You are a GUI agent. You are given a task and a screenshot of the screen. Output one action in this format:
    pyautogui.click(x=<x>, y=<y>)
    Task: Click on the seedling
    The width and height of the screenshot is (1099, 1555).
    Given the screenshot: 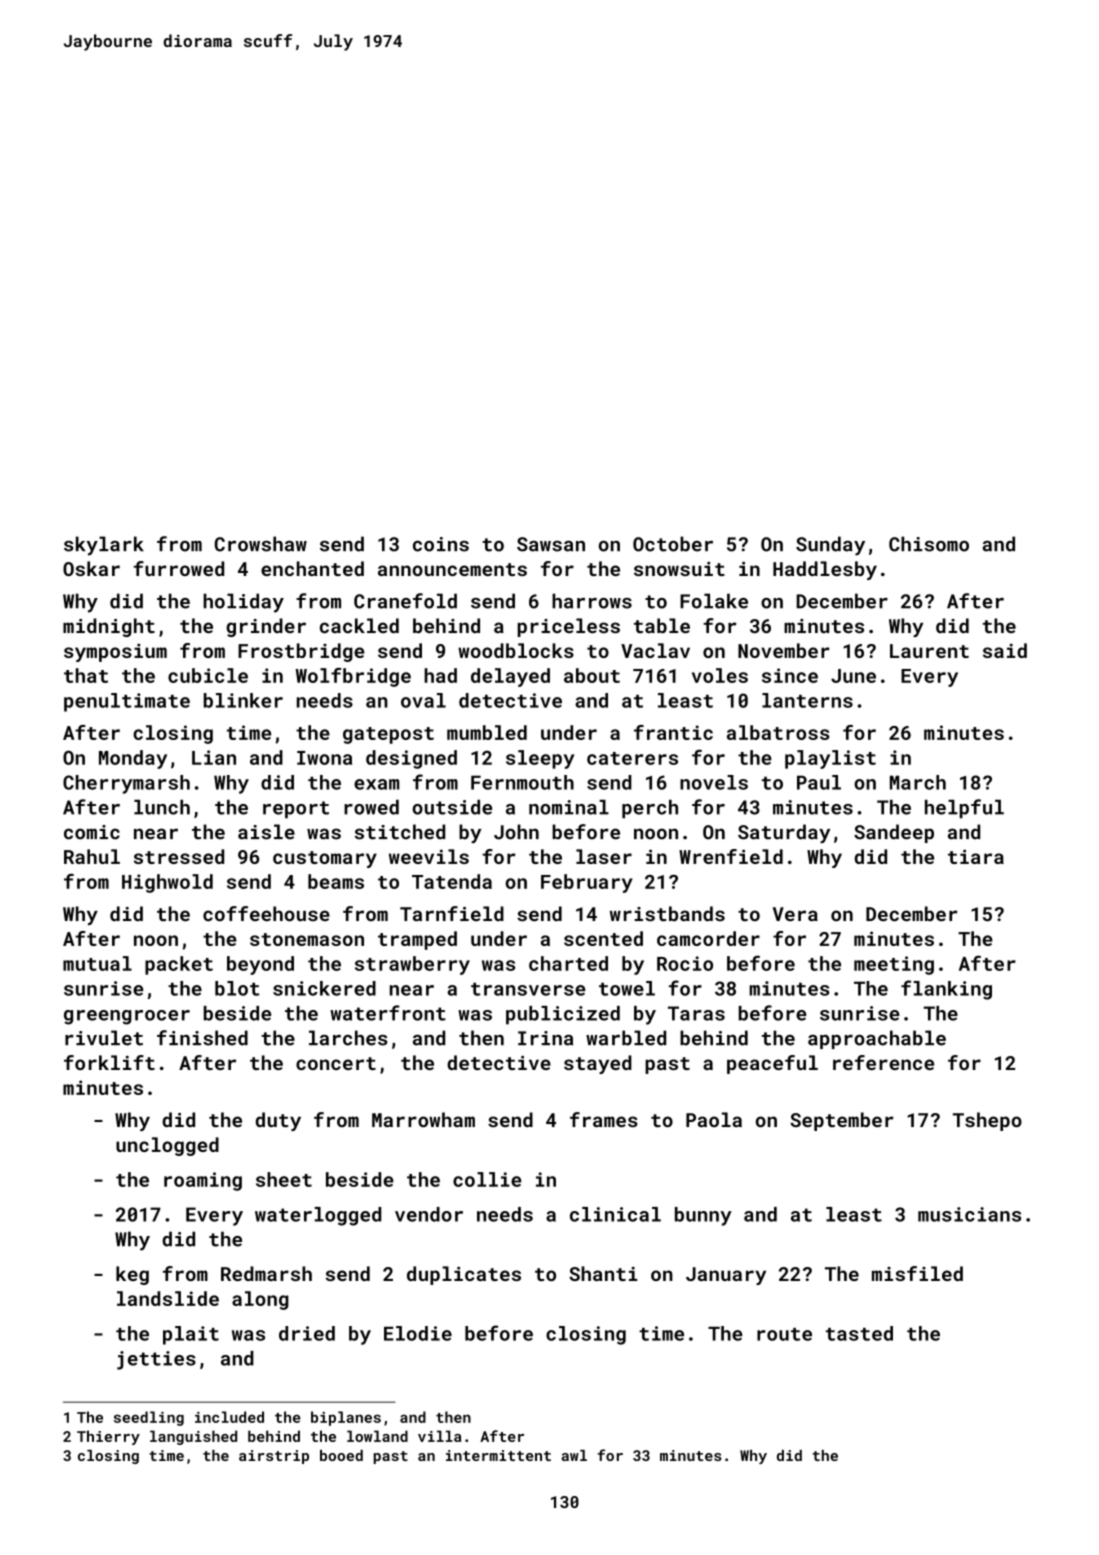 What is the action you would take?
    pyautogui.click(x=149, y=1418)
